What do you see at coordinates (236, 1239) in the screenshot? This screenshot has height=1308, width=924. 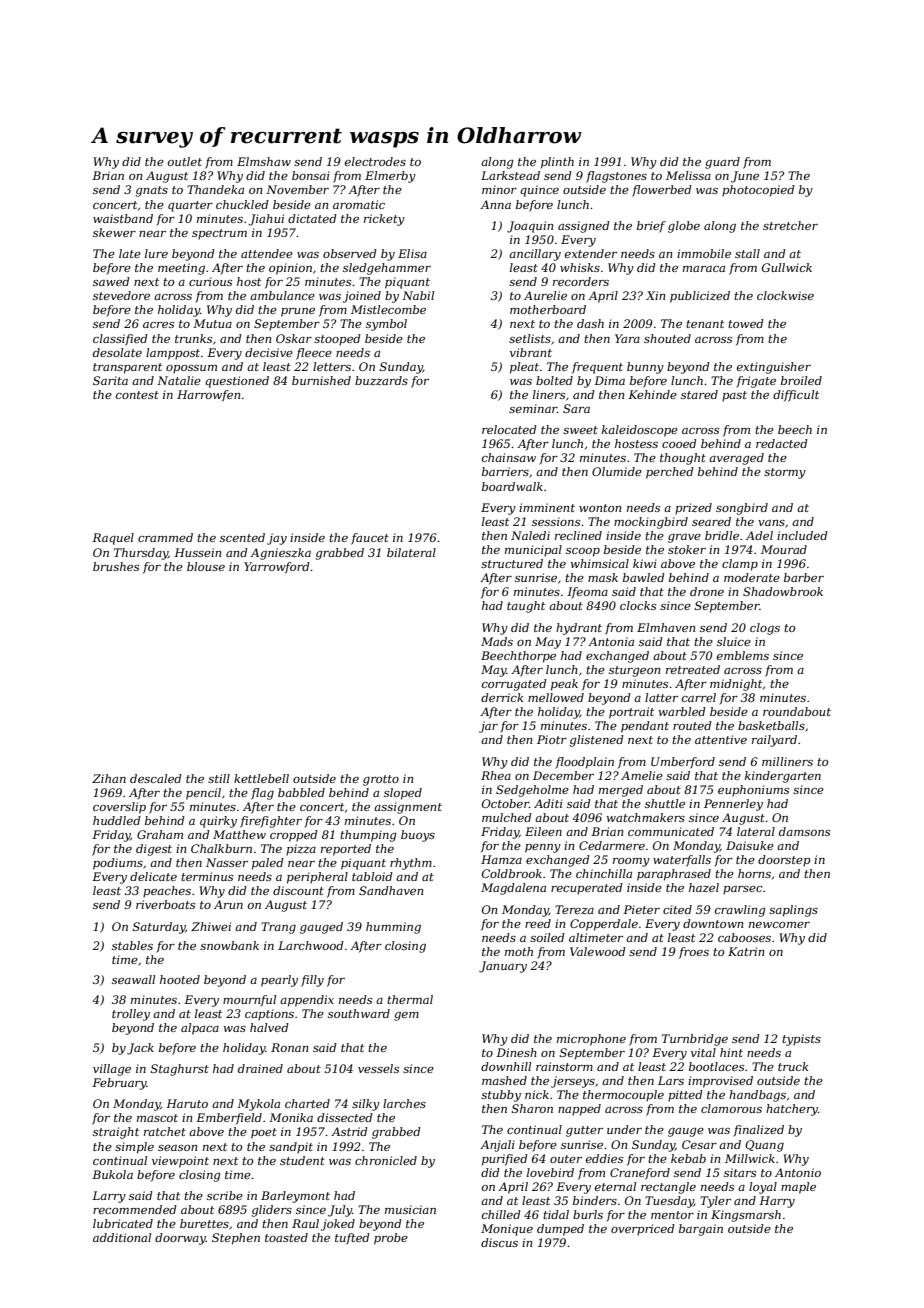 I see `Stephen` at bounding box center [236, 1239].
